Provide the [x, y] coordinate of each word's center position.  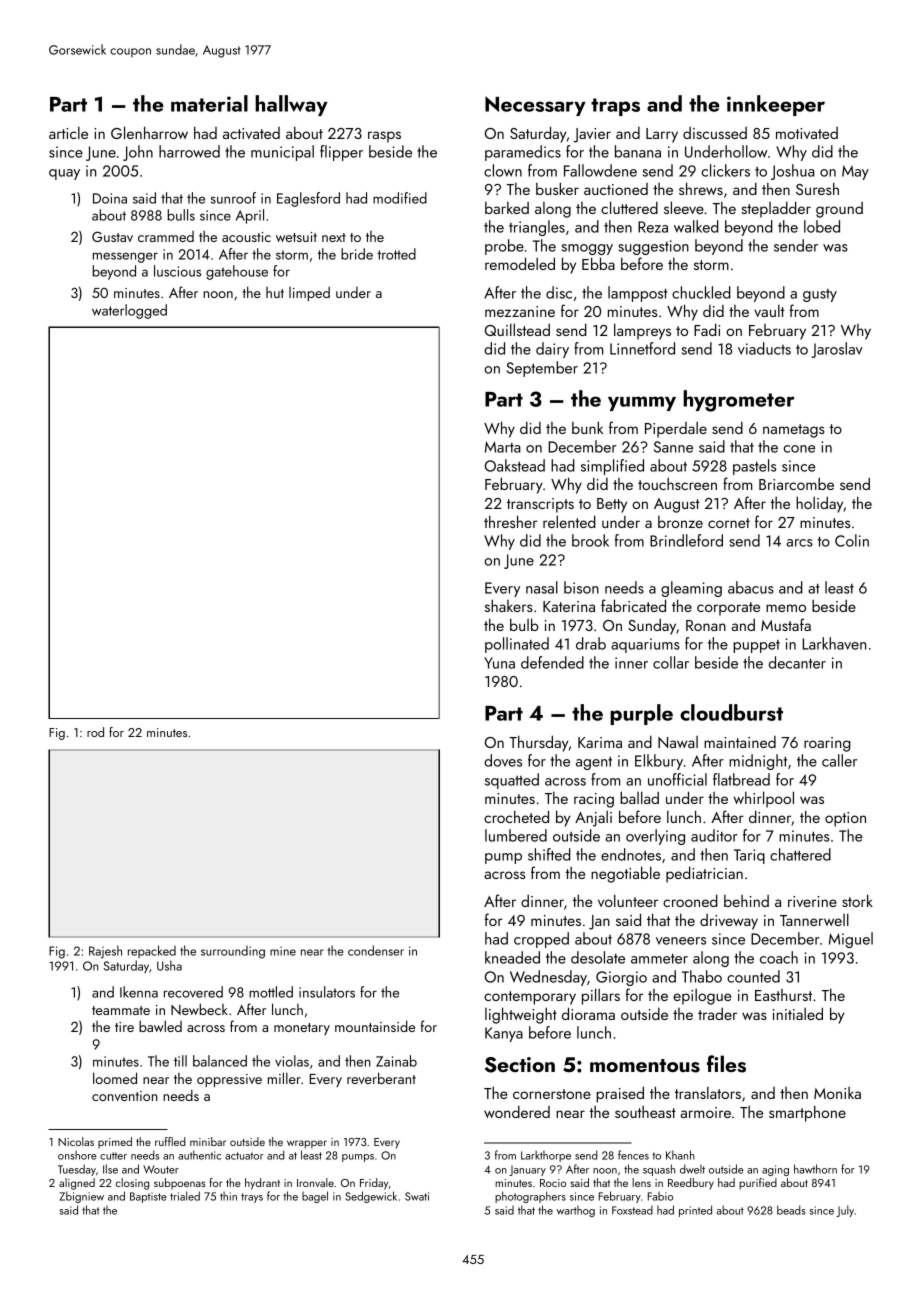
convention [125, 1096]
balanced [220, 1061]
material [209, 103]
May [855, 172]
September [542, 369]
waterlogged [129, 311]
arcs [800, 543]
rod [95, 732]
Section [520, 1065]
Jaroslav [837, 350]
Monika [837, 1093]
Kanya [504, 1034]
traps [615, 107]
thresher [510, 521]
